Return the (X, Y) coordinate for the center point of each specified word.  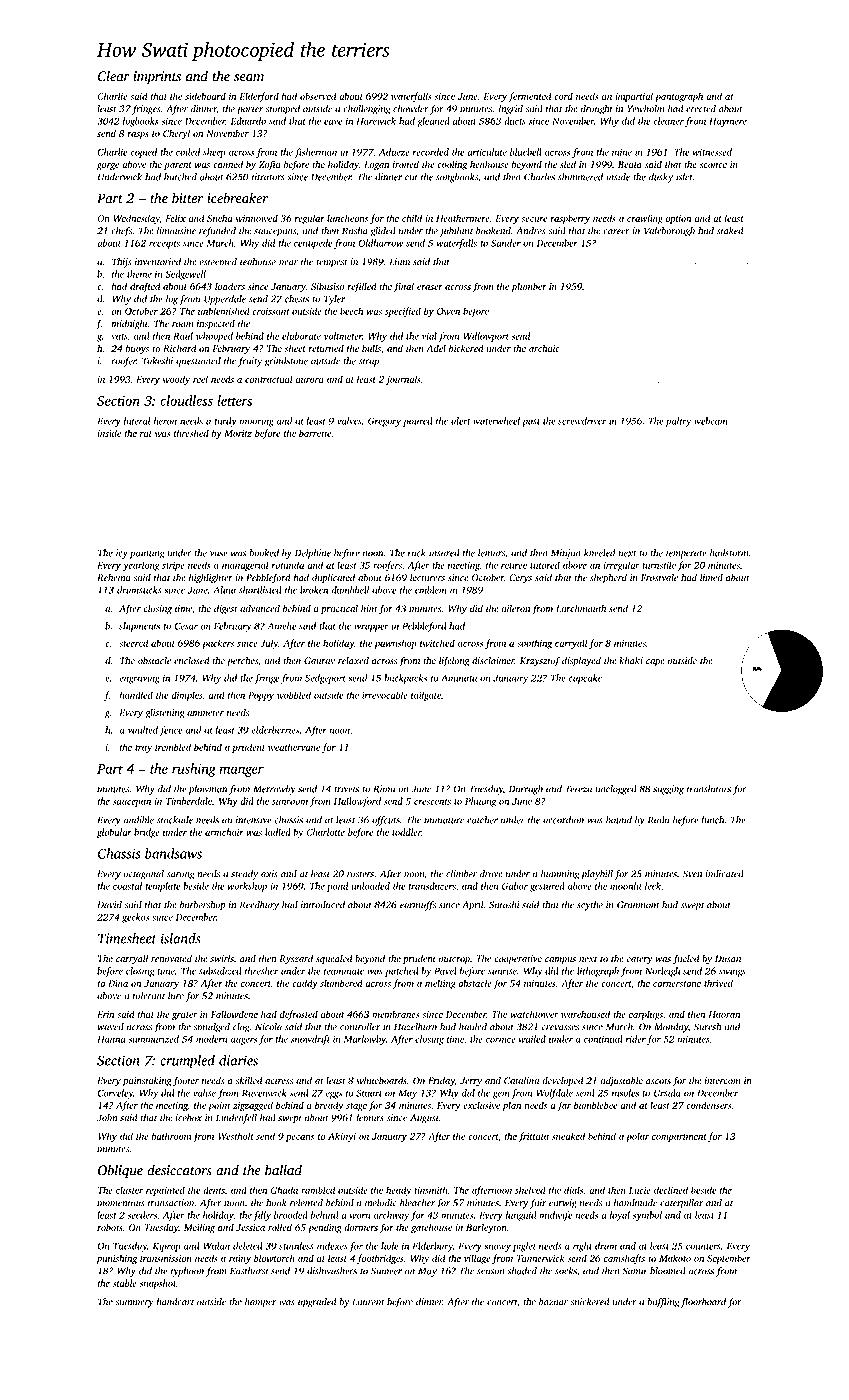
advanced (260, 609)
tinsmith (431, 1190)
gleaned (433, 122)
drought (597, 110)
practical (339, 610)
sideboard (205, 96)
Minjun (566, 554)
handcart (175, 1302)
